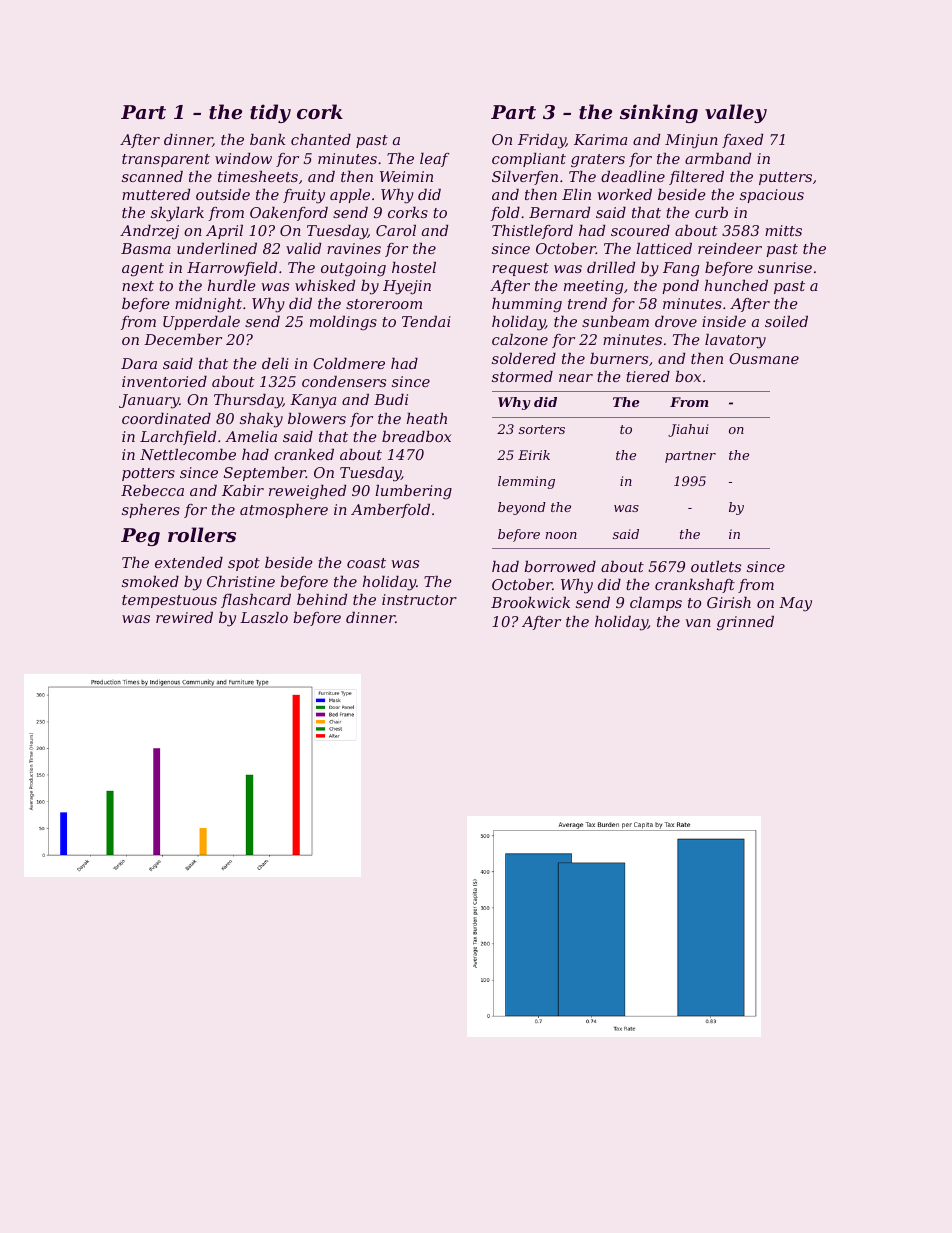 The height and width of the screenshot is (1233, 952). Describe the element at coordinates (526, 482) in the screenshot. I see `lemming` at that location.
